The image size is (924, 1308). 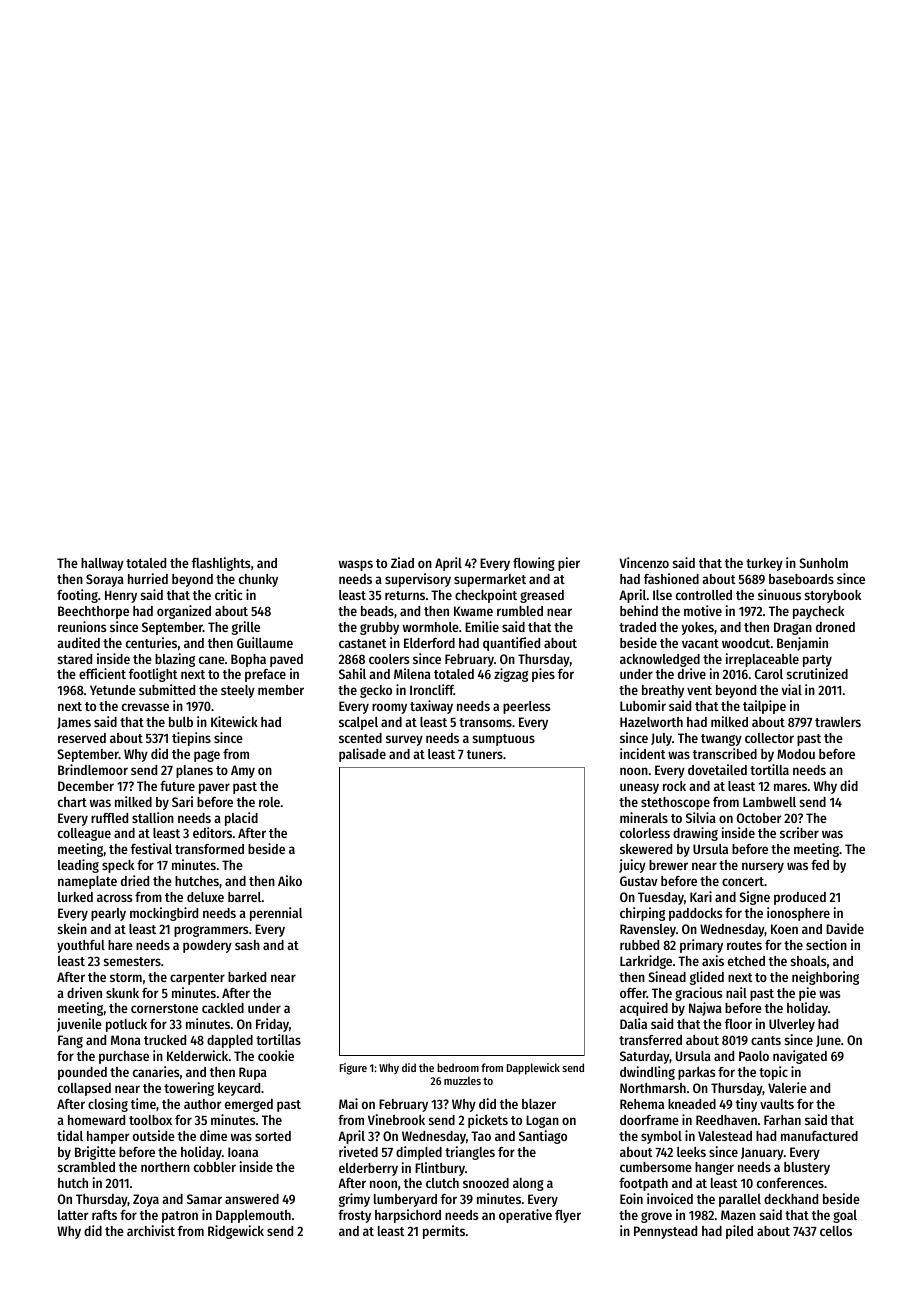 I want to click on flowing, so click(x=534, y=564).
